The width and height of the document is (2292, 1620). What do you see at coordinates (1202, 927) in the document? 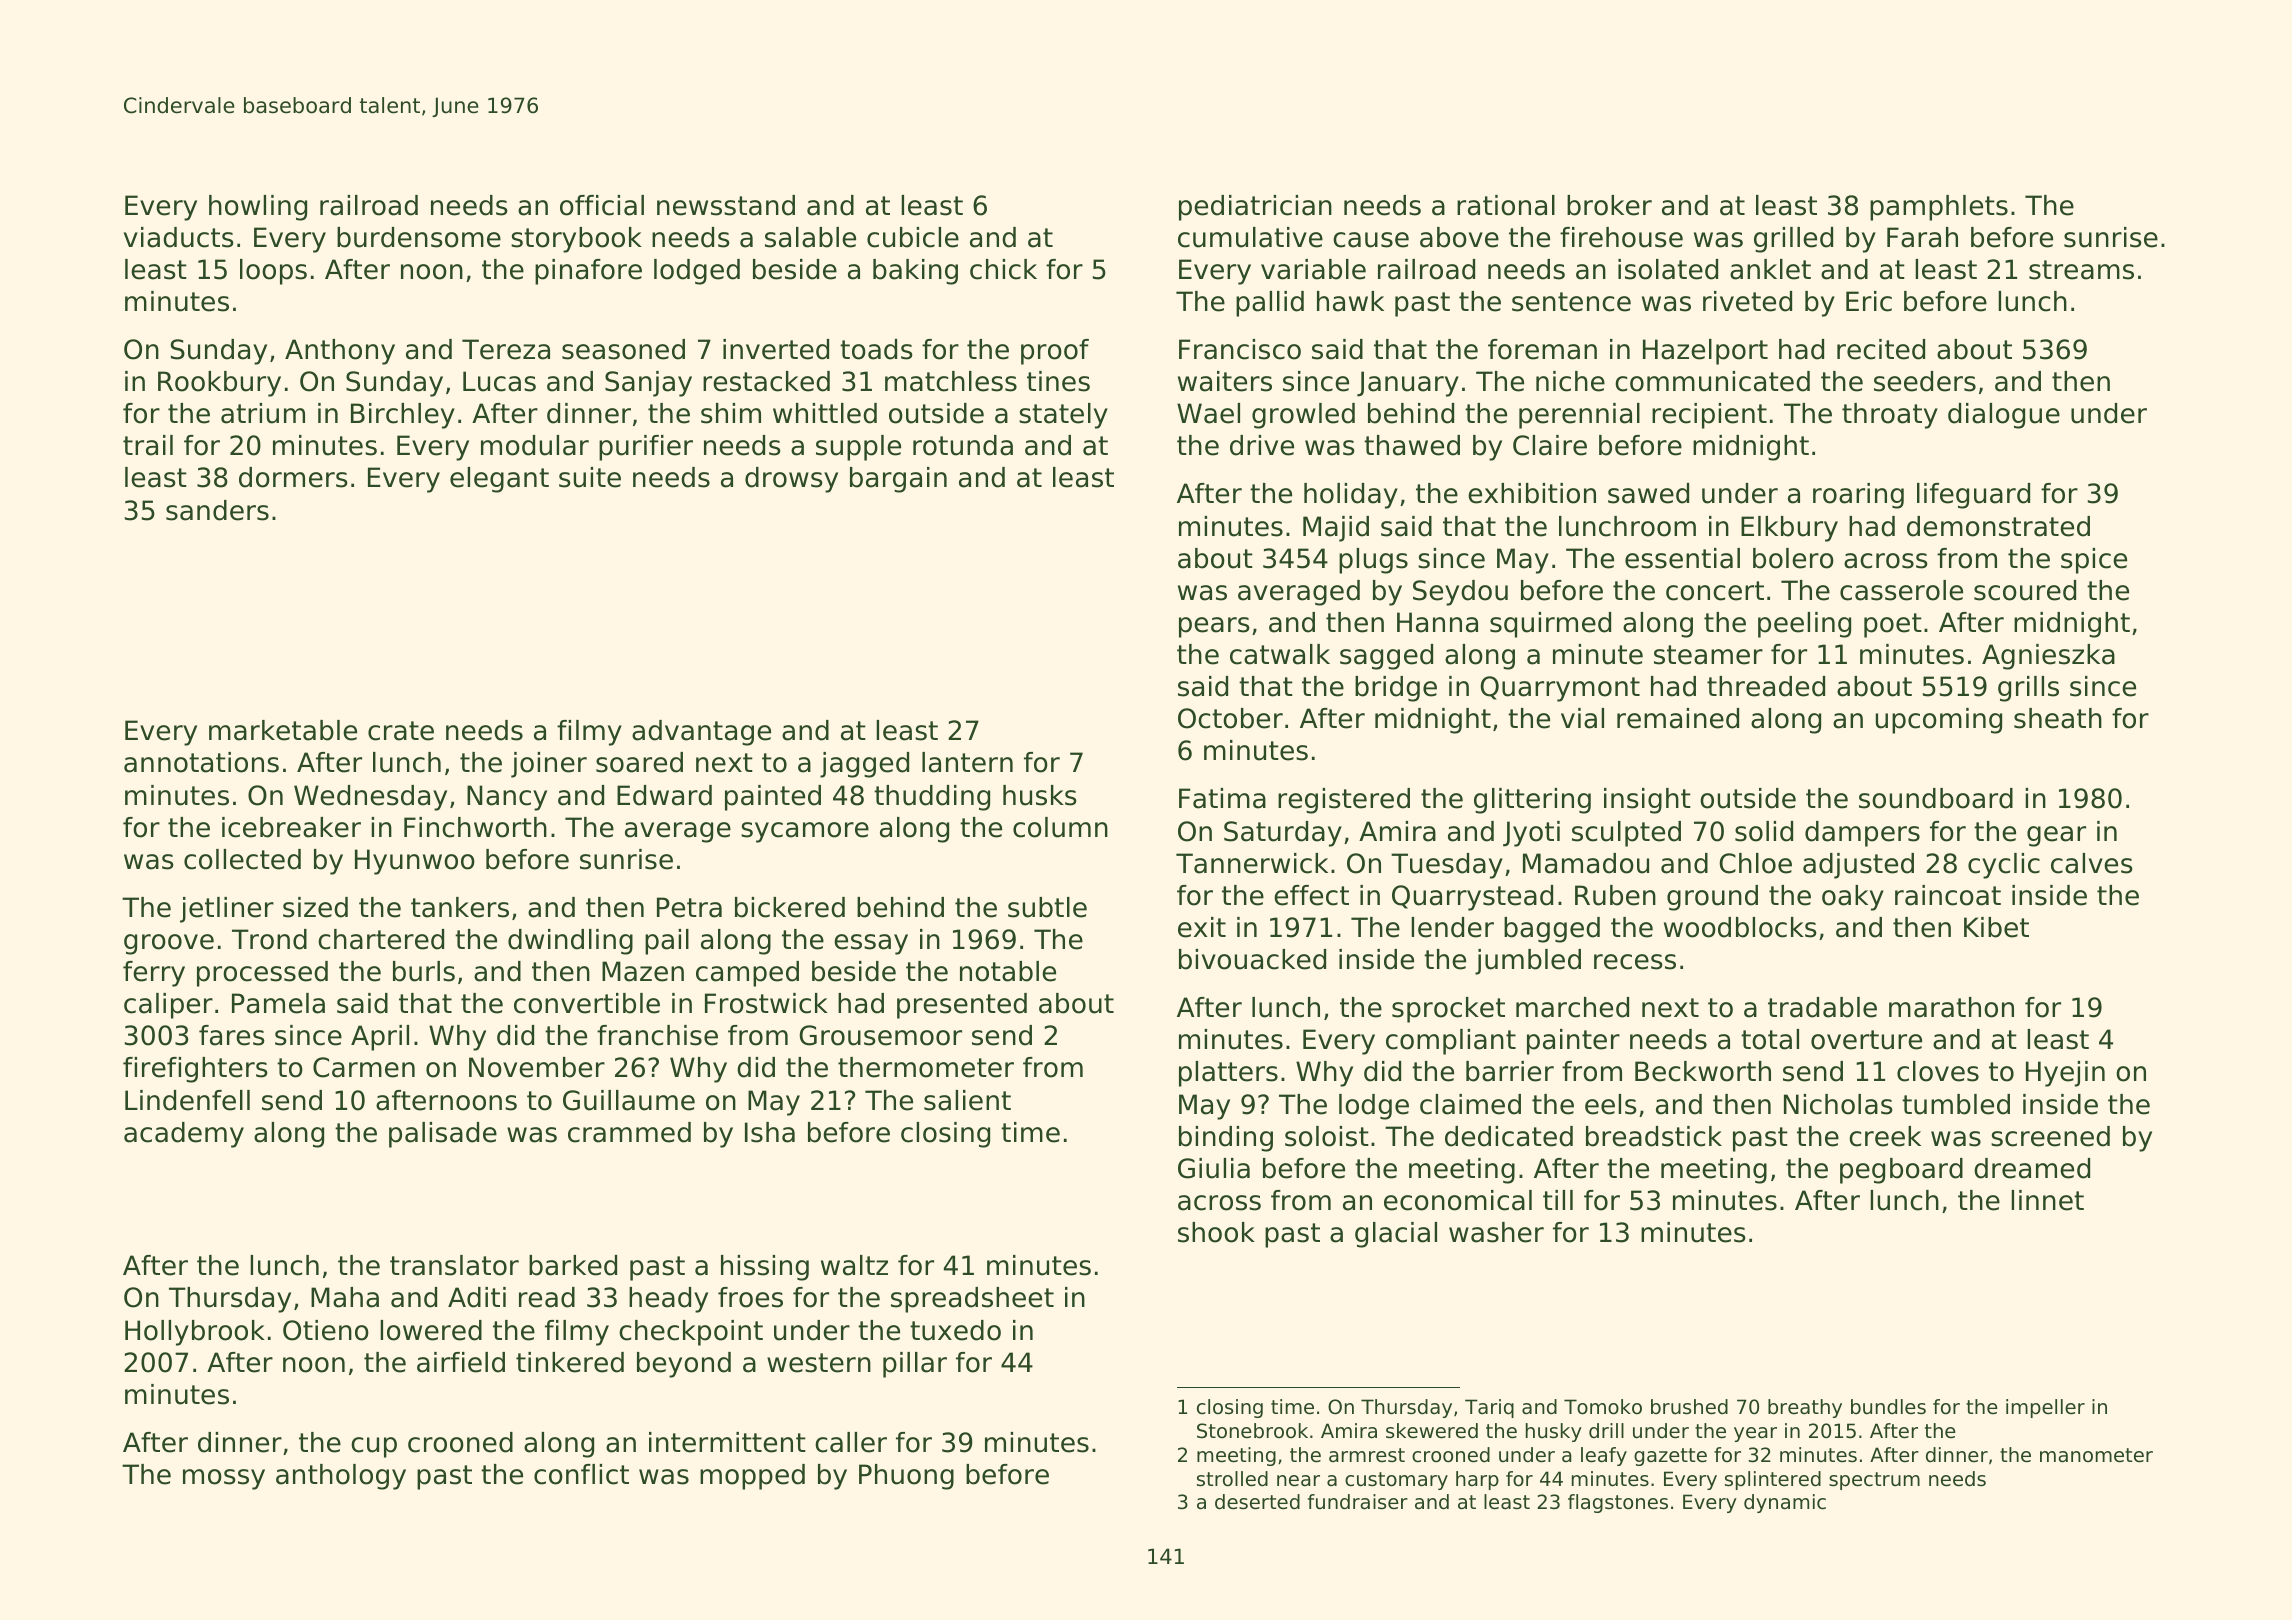
I see `exit` at bounding box center [1202, 927].
